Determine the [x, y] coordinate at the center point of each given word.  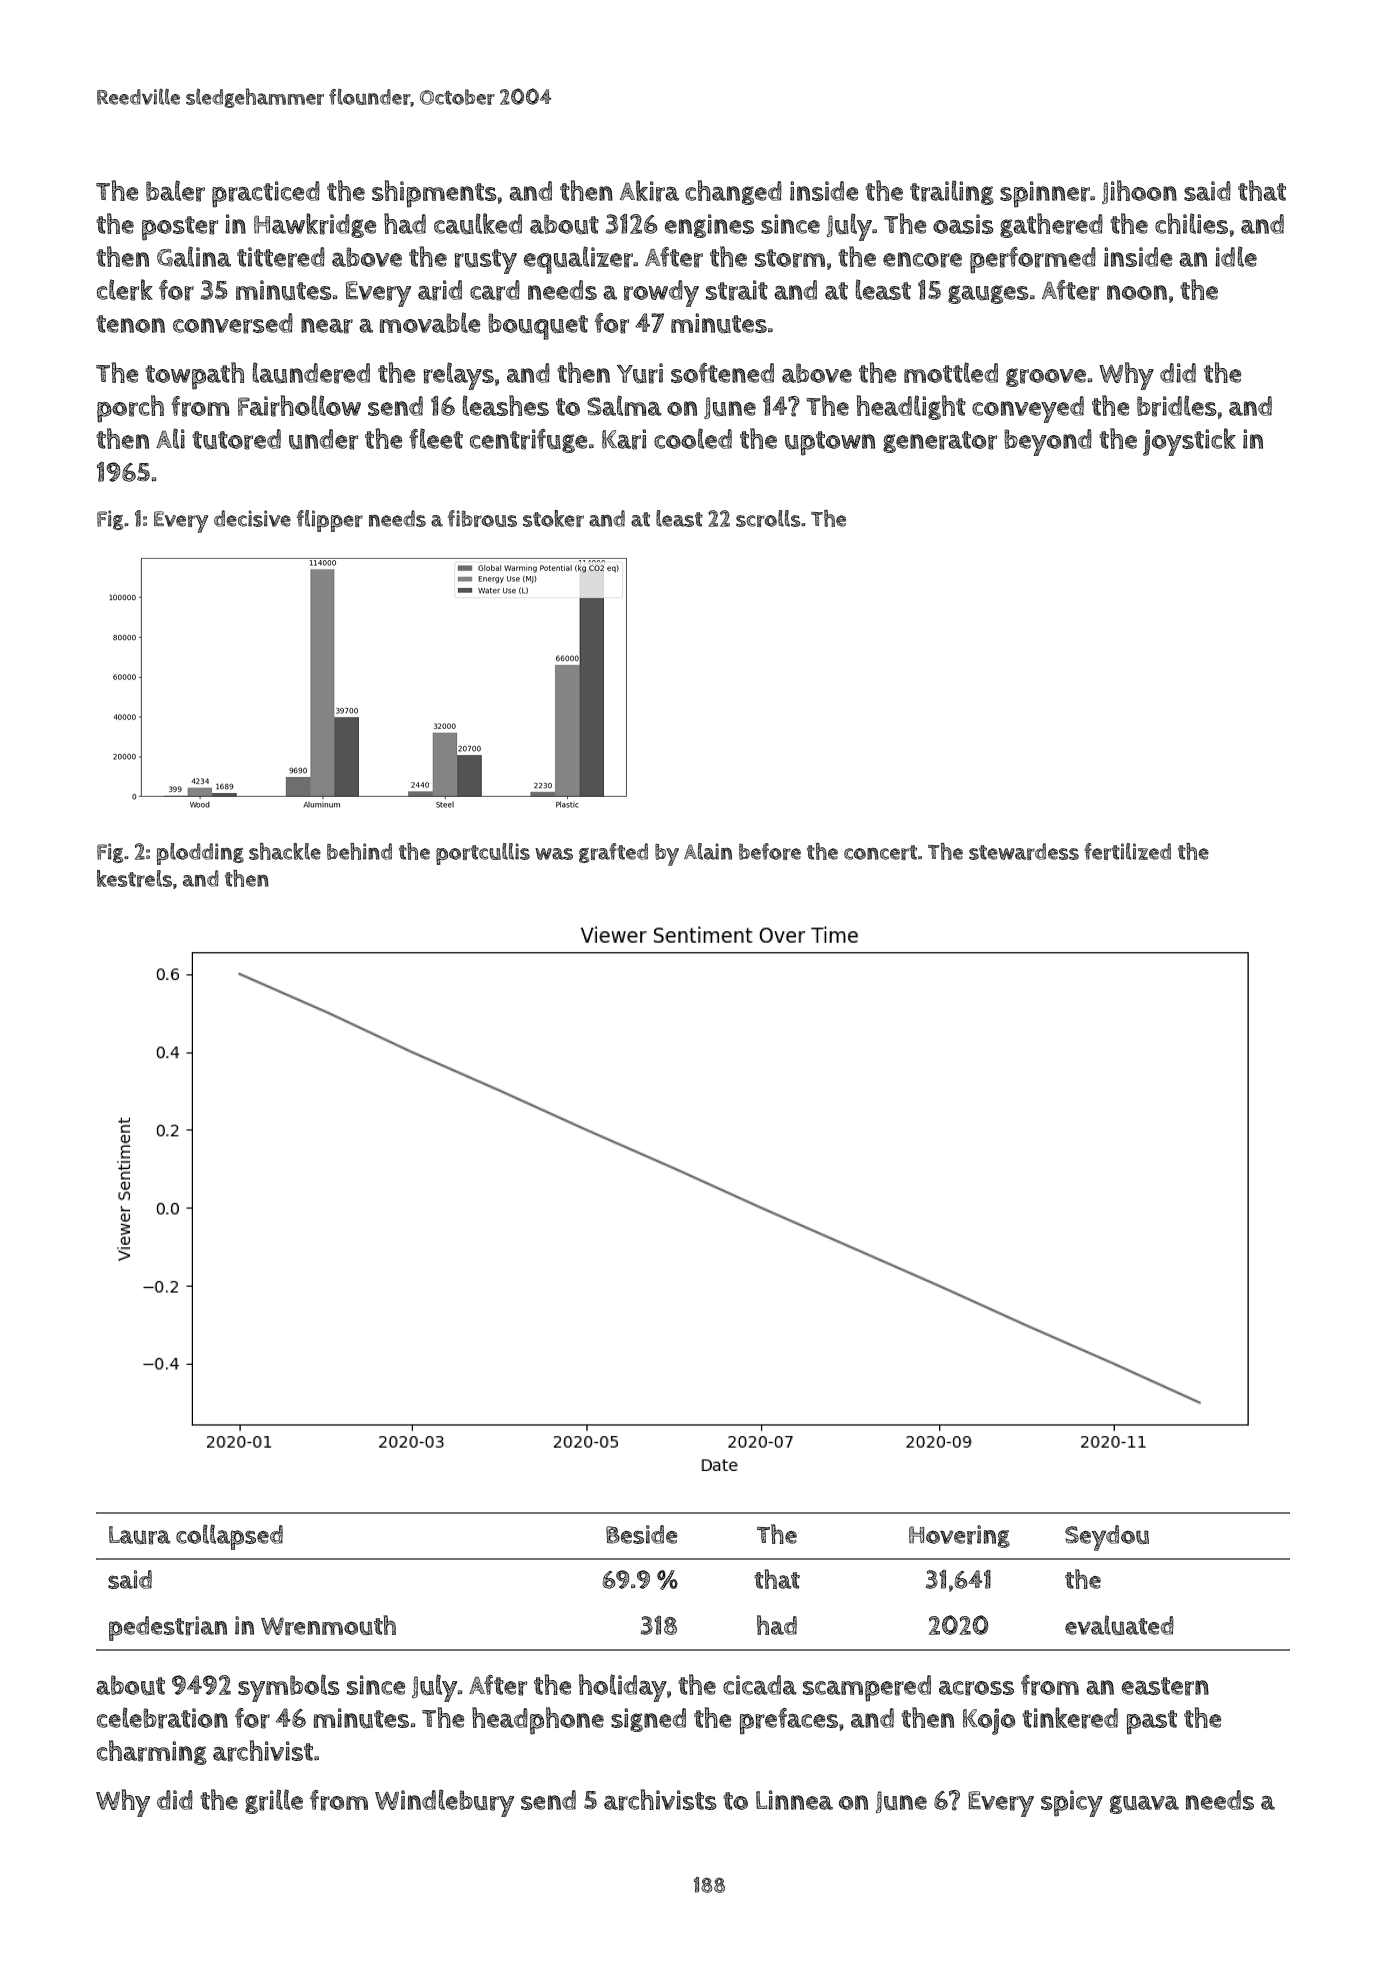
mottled [951, 372]
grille [274, 1801]
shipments [434, 194]
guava [1144, 1804]
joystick [1189, 442]
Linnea [794, 1800]
